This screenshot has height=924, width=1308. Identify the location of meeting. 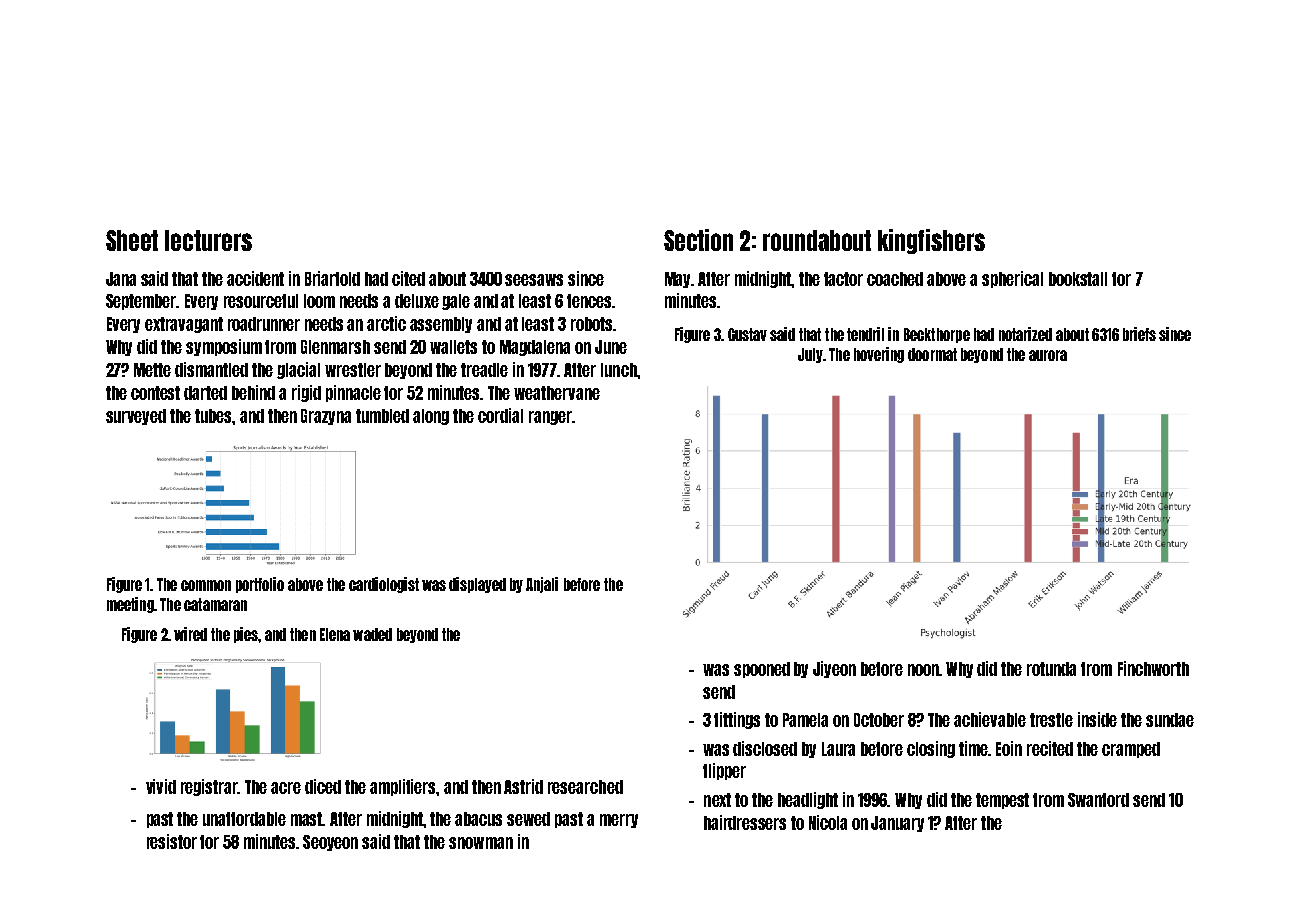
(130, 605).
